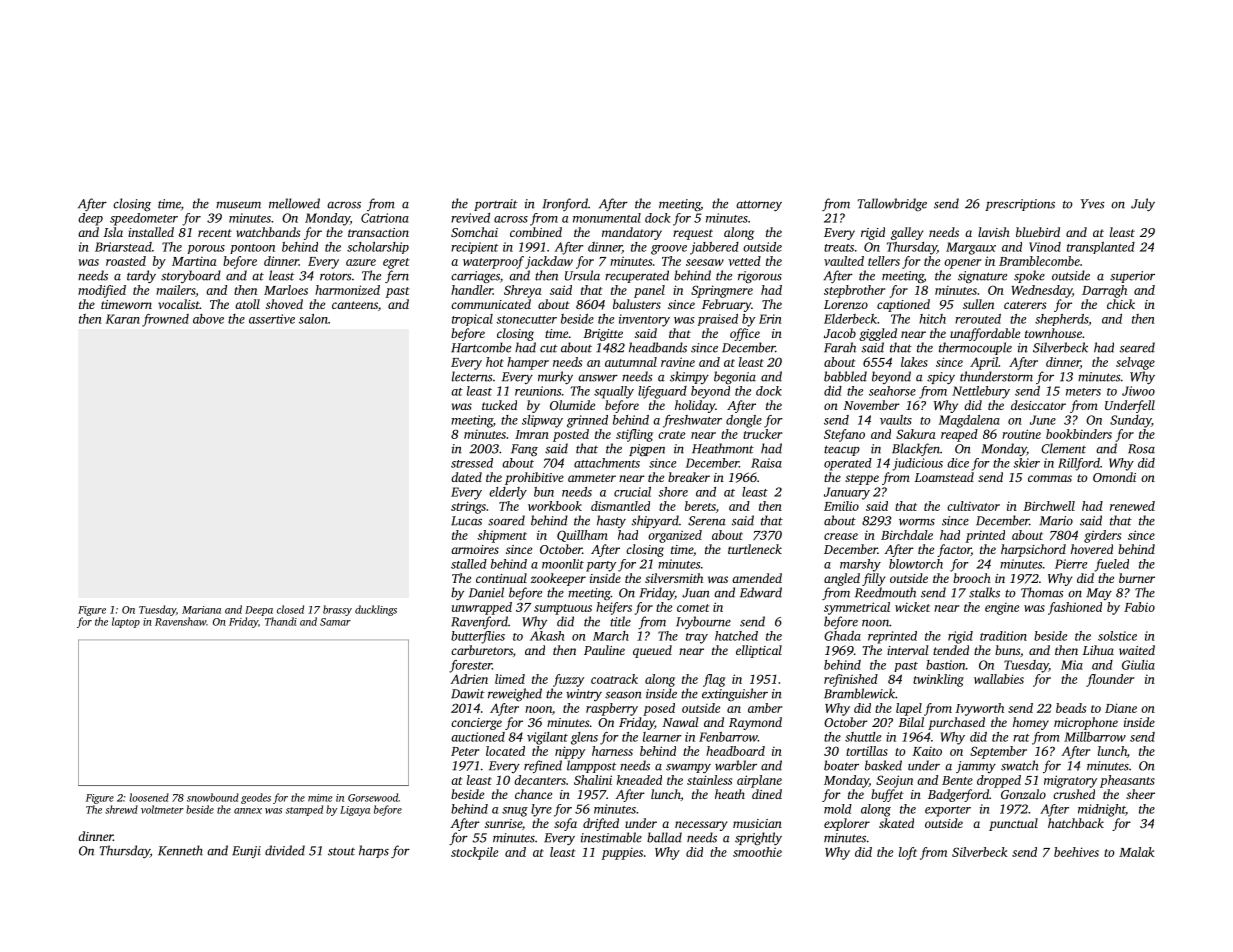 This screenshot has width=1233, height=952. What do you see at coordinates (526, 320) in the screenshot?
I see `stonecutter` at bounding box center [526, 320].
